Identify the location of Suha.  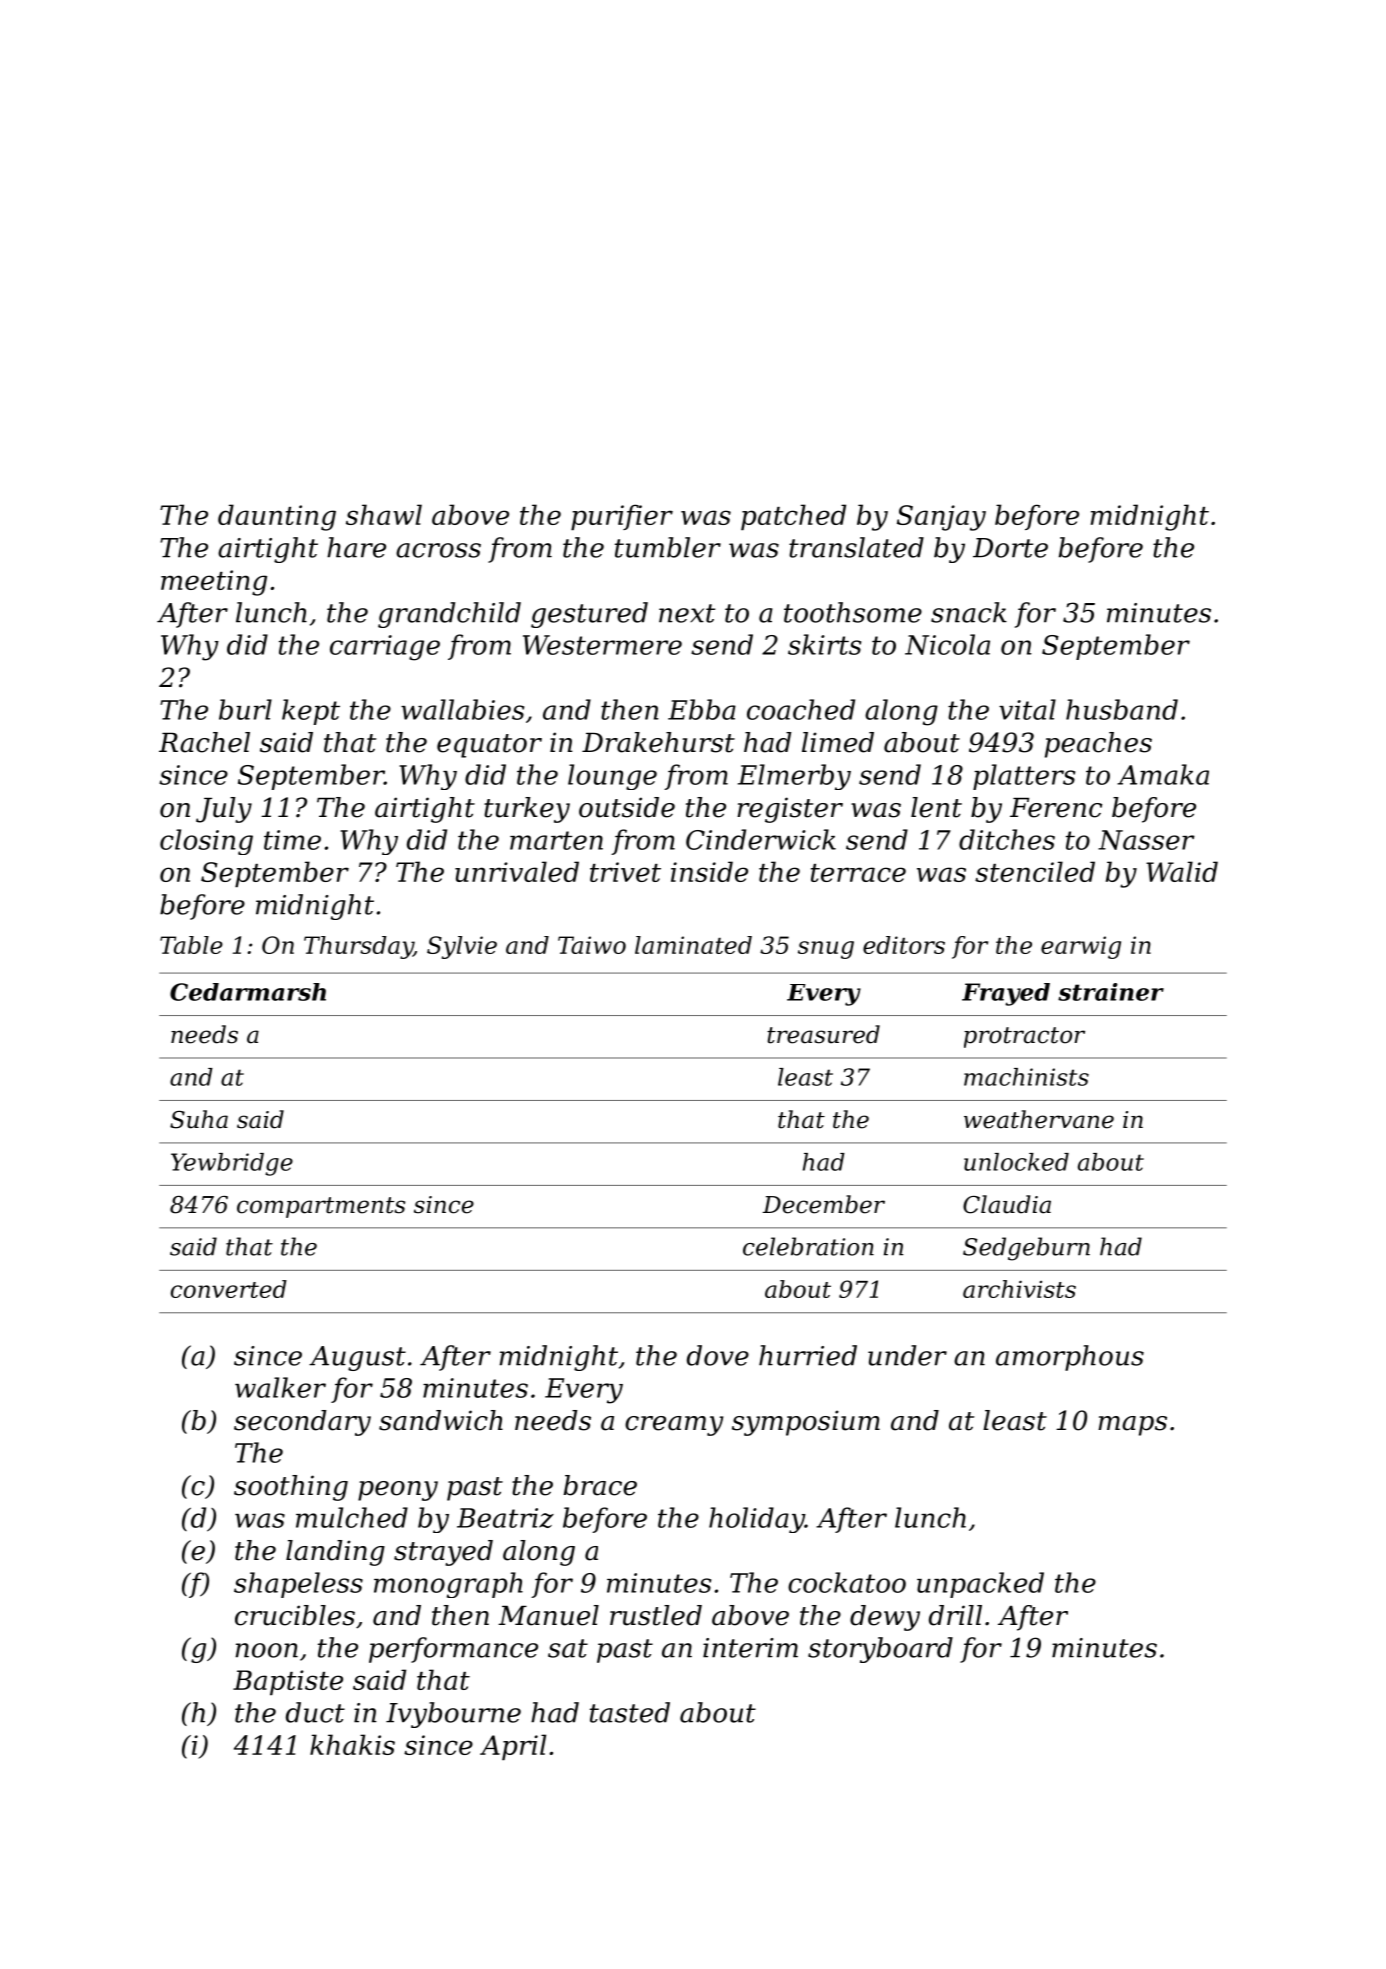
(199, 1119).
